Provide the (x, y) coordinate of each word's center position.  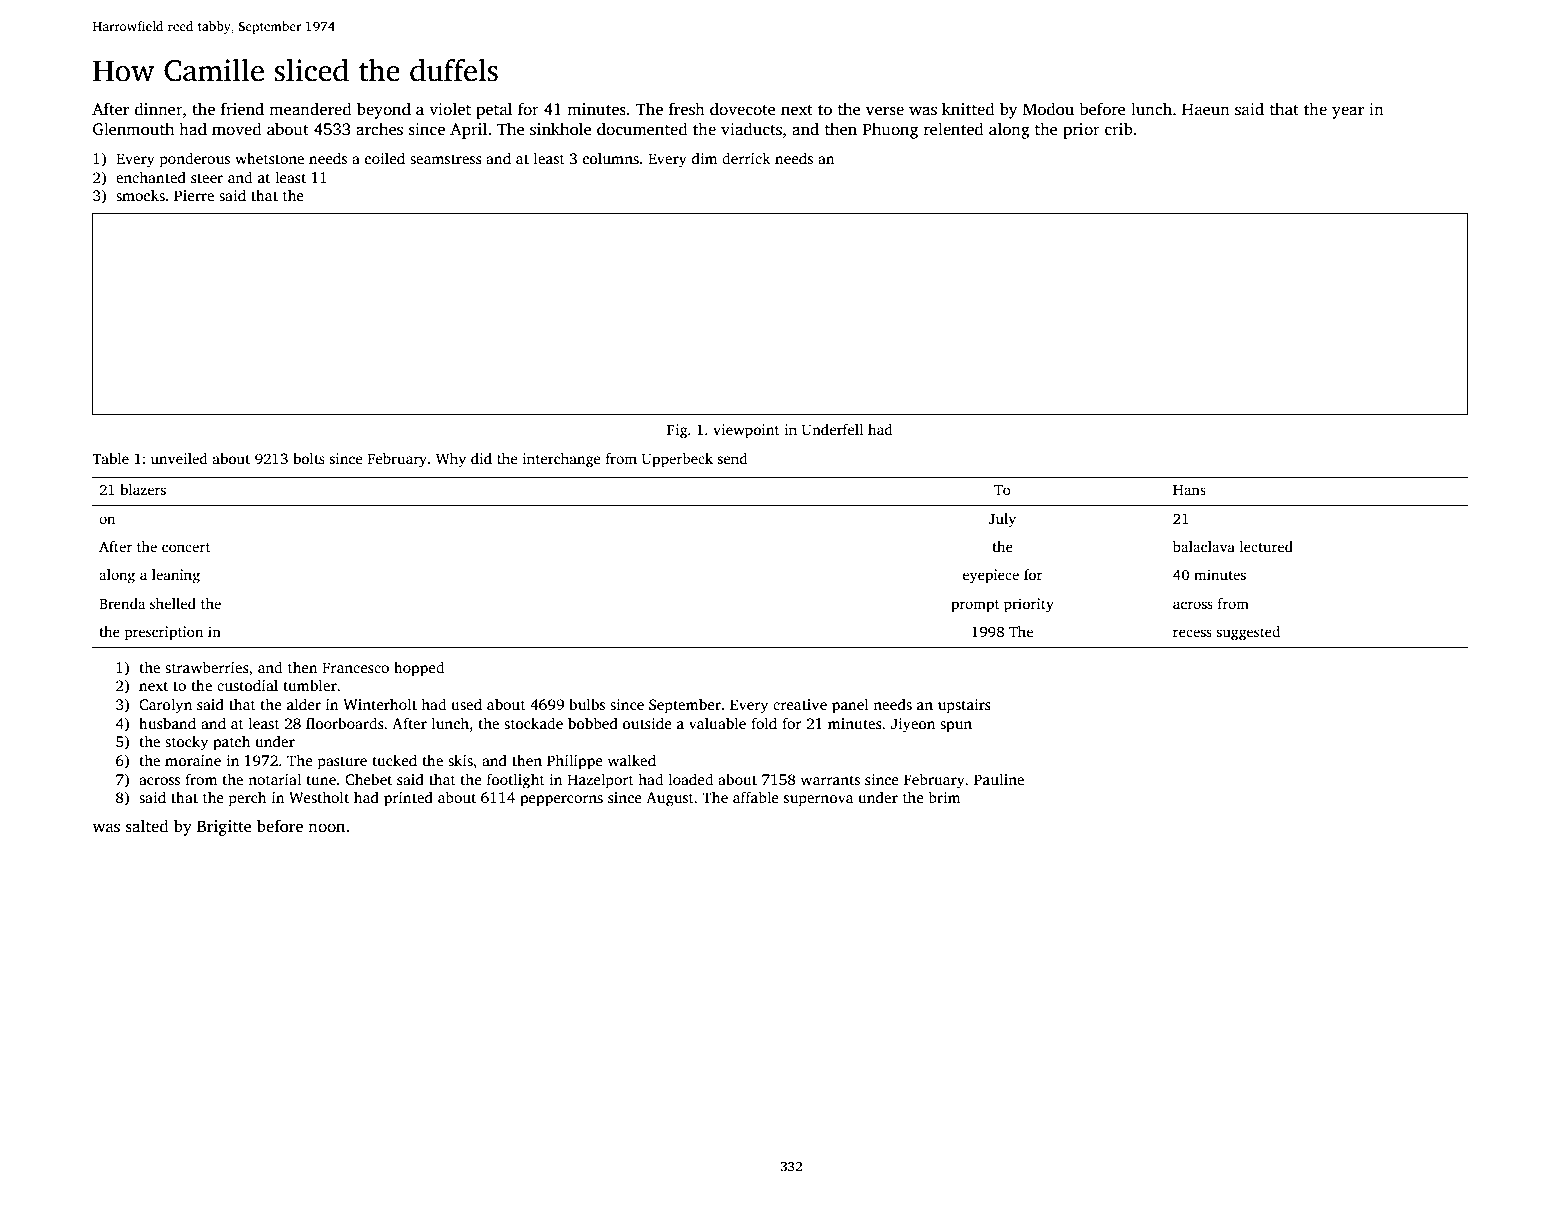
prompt (975, 606)
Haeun (1206, 109)
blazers (143, 489)
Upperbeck (677, 460)
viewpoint (746, 431)
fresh (687, 109)
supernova (818, 801)
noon (326, 828)
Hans (1189, 490)
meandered (310, 109)
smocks (140, 195)
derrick (746, 158)
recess (1192, 633)
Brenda (122, 603)
